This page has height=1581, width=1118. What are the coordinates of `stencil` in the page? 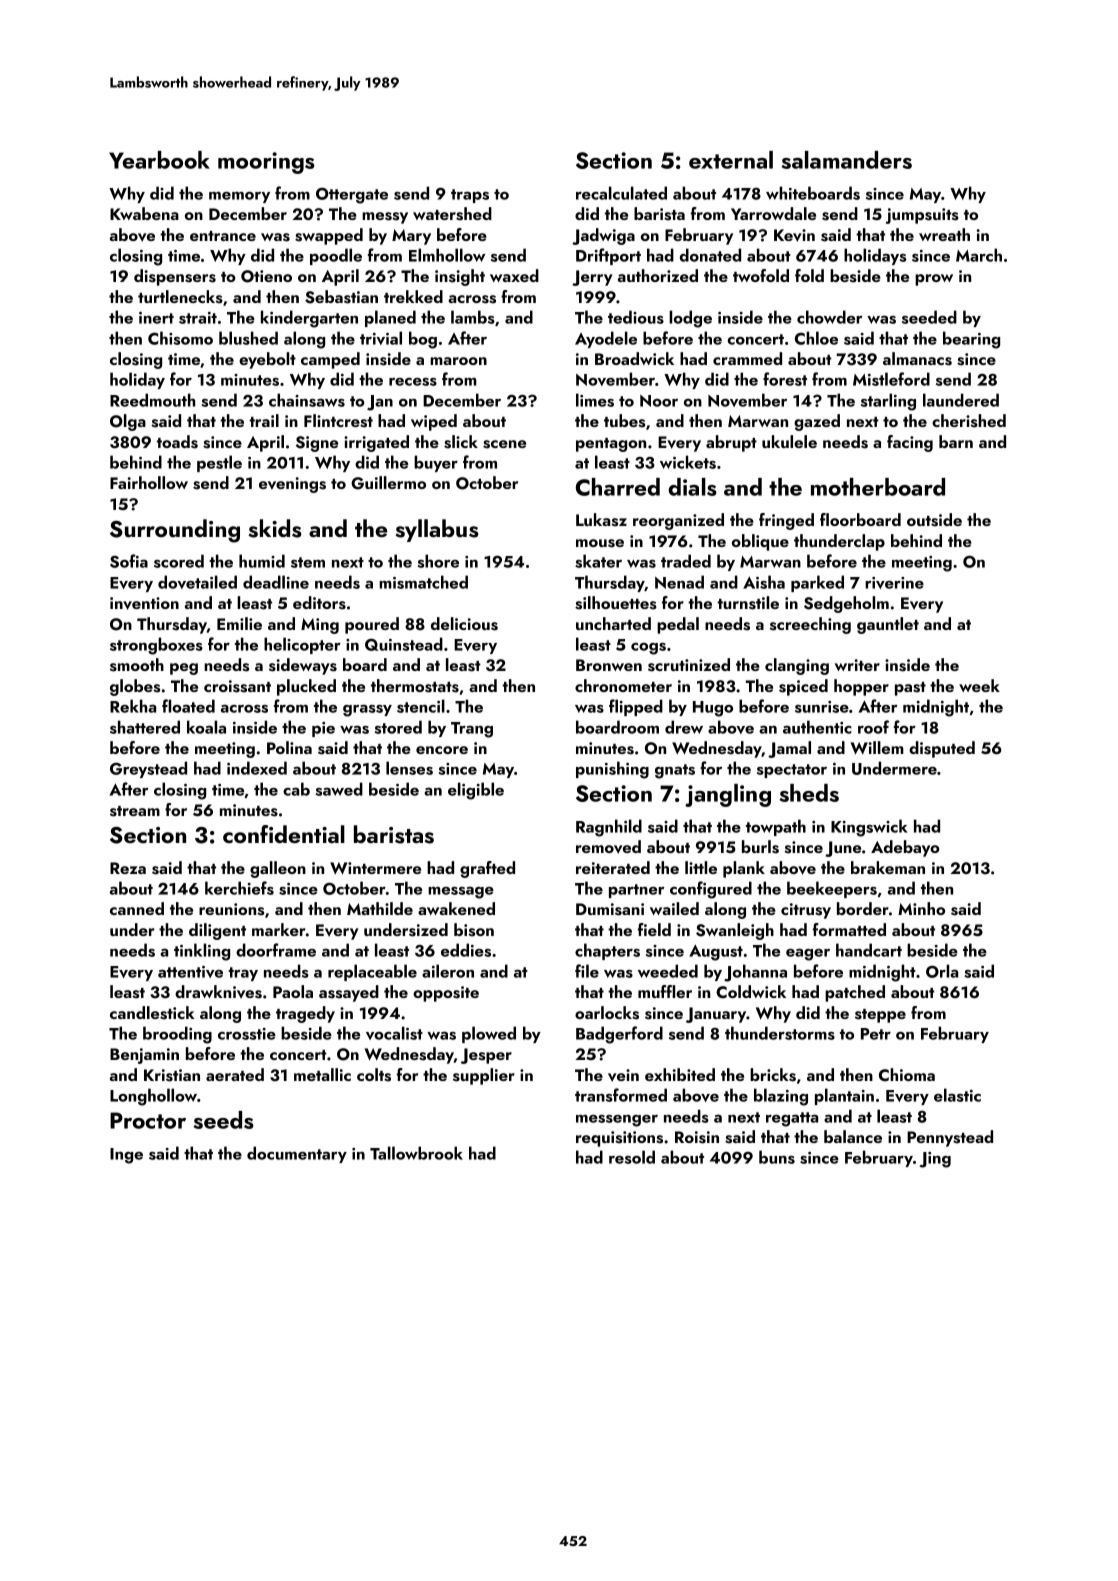 It's located at (421, 706).
